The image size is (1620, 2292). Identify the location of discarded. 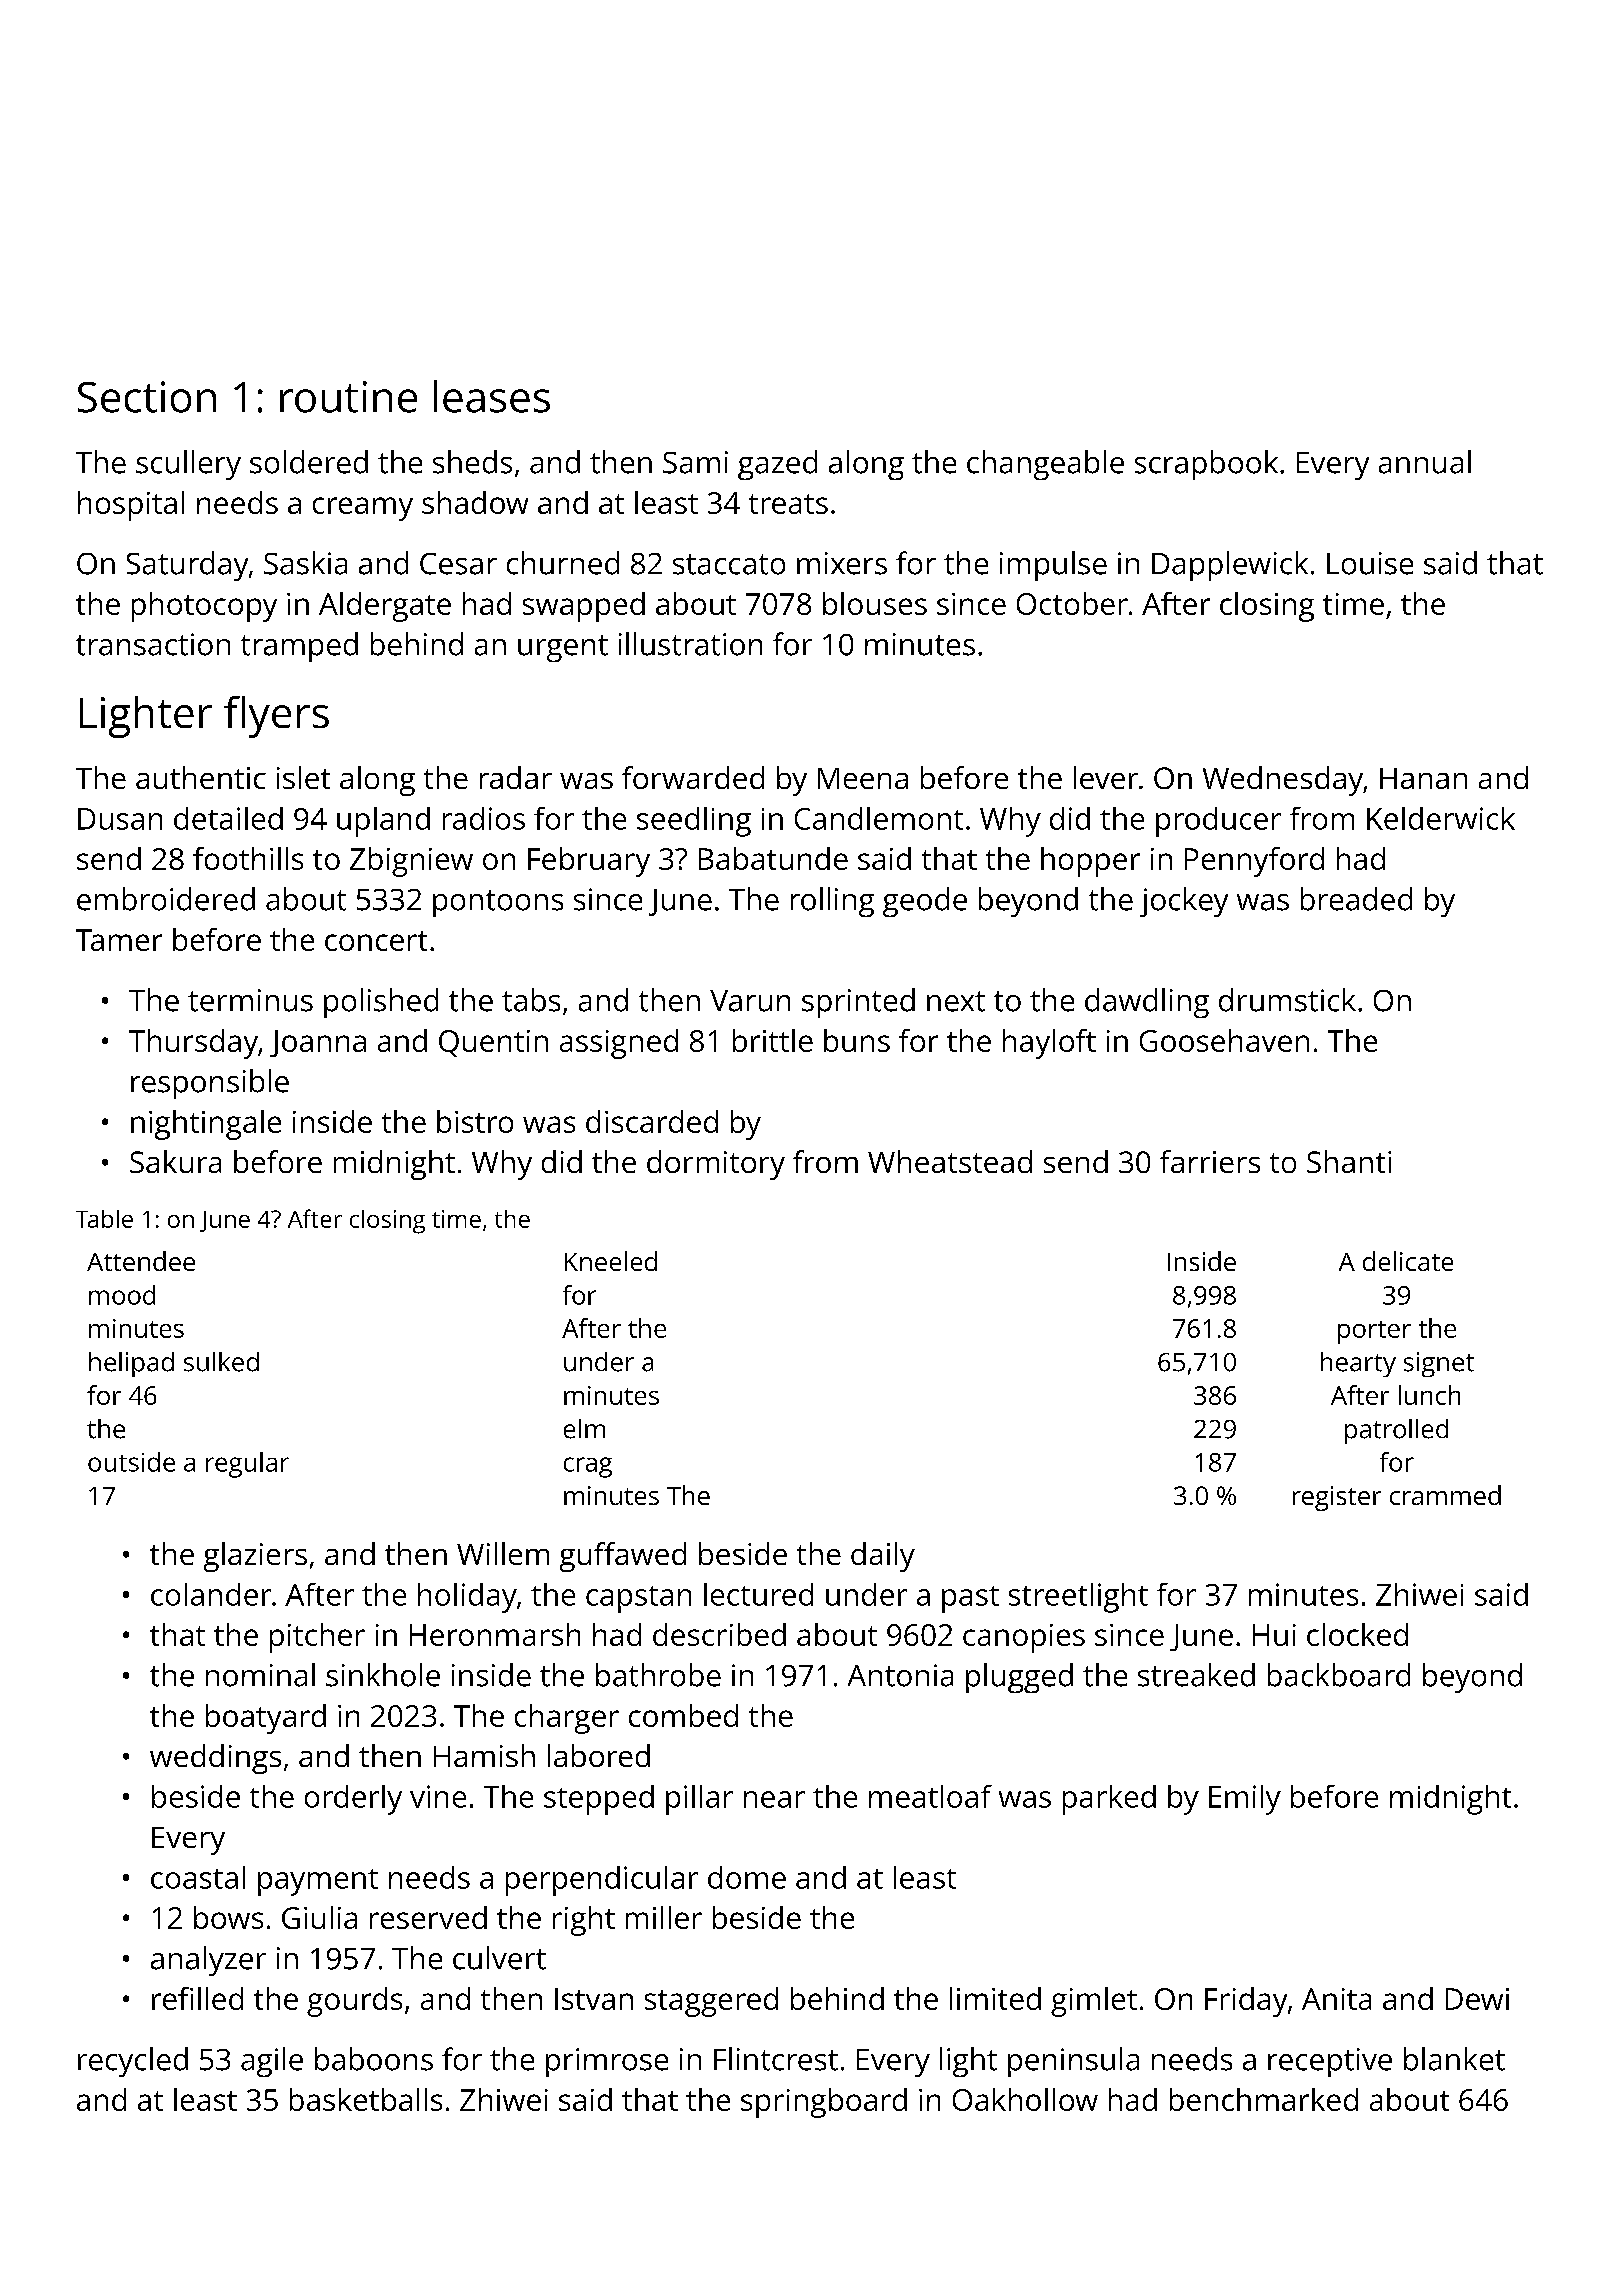
(652, 1121).
